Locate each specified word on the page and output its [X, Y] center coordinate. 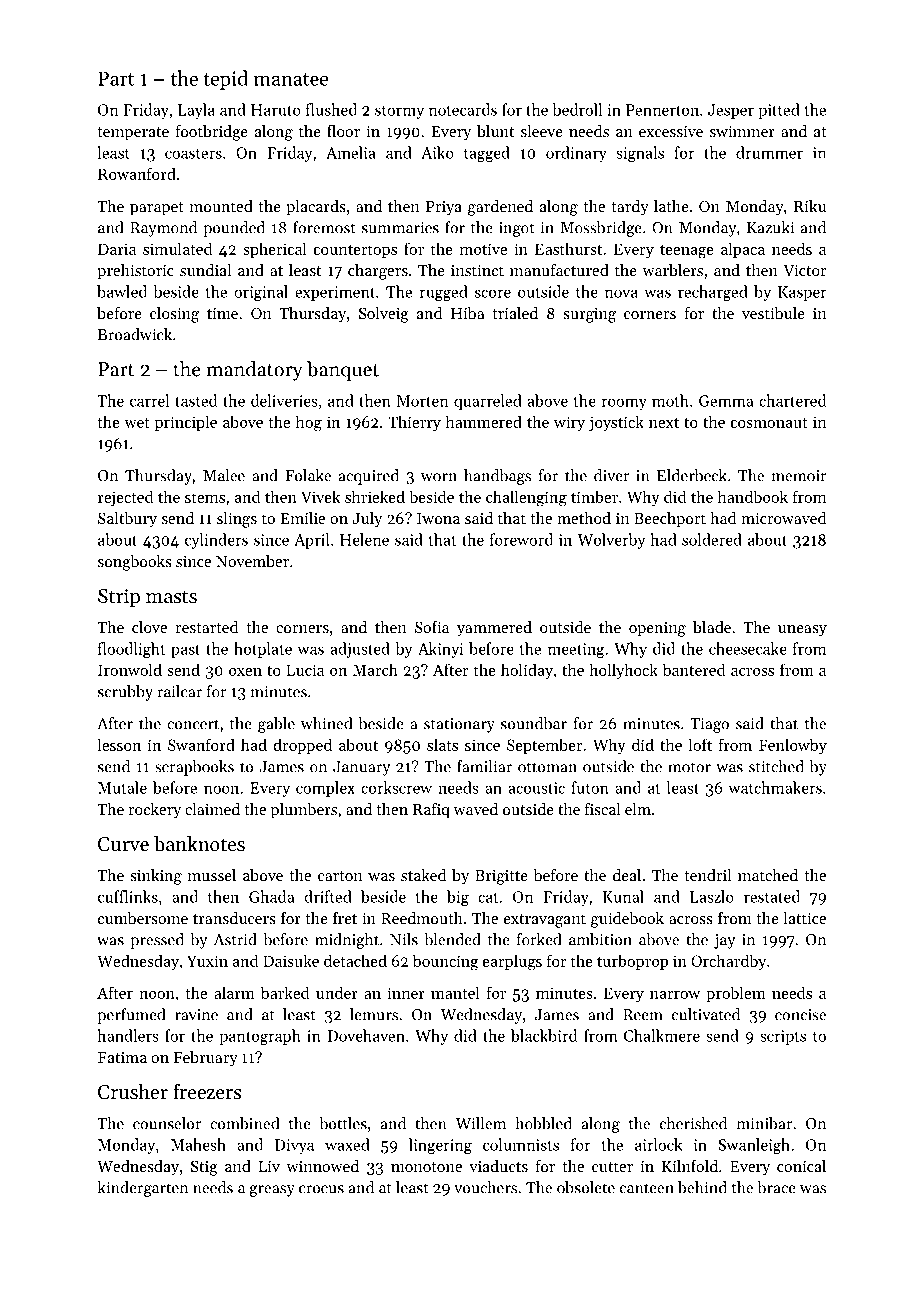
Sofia [432, 627]
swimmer [742, 131]
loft [700, 744]
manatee [291, 79]
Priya [444, 208]
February [206, 1059]
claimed [212, 809]
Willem [480, 1123]
